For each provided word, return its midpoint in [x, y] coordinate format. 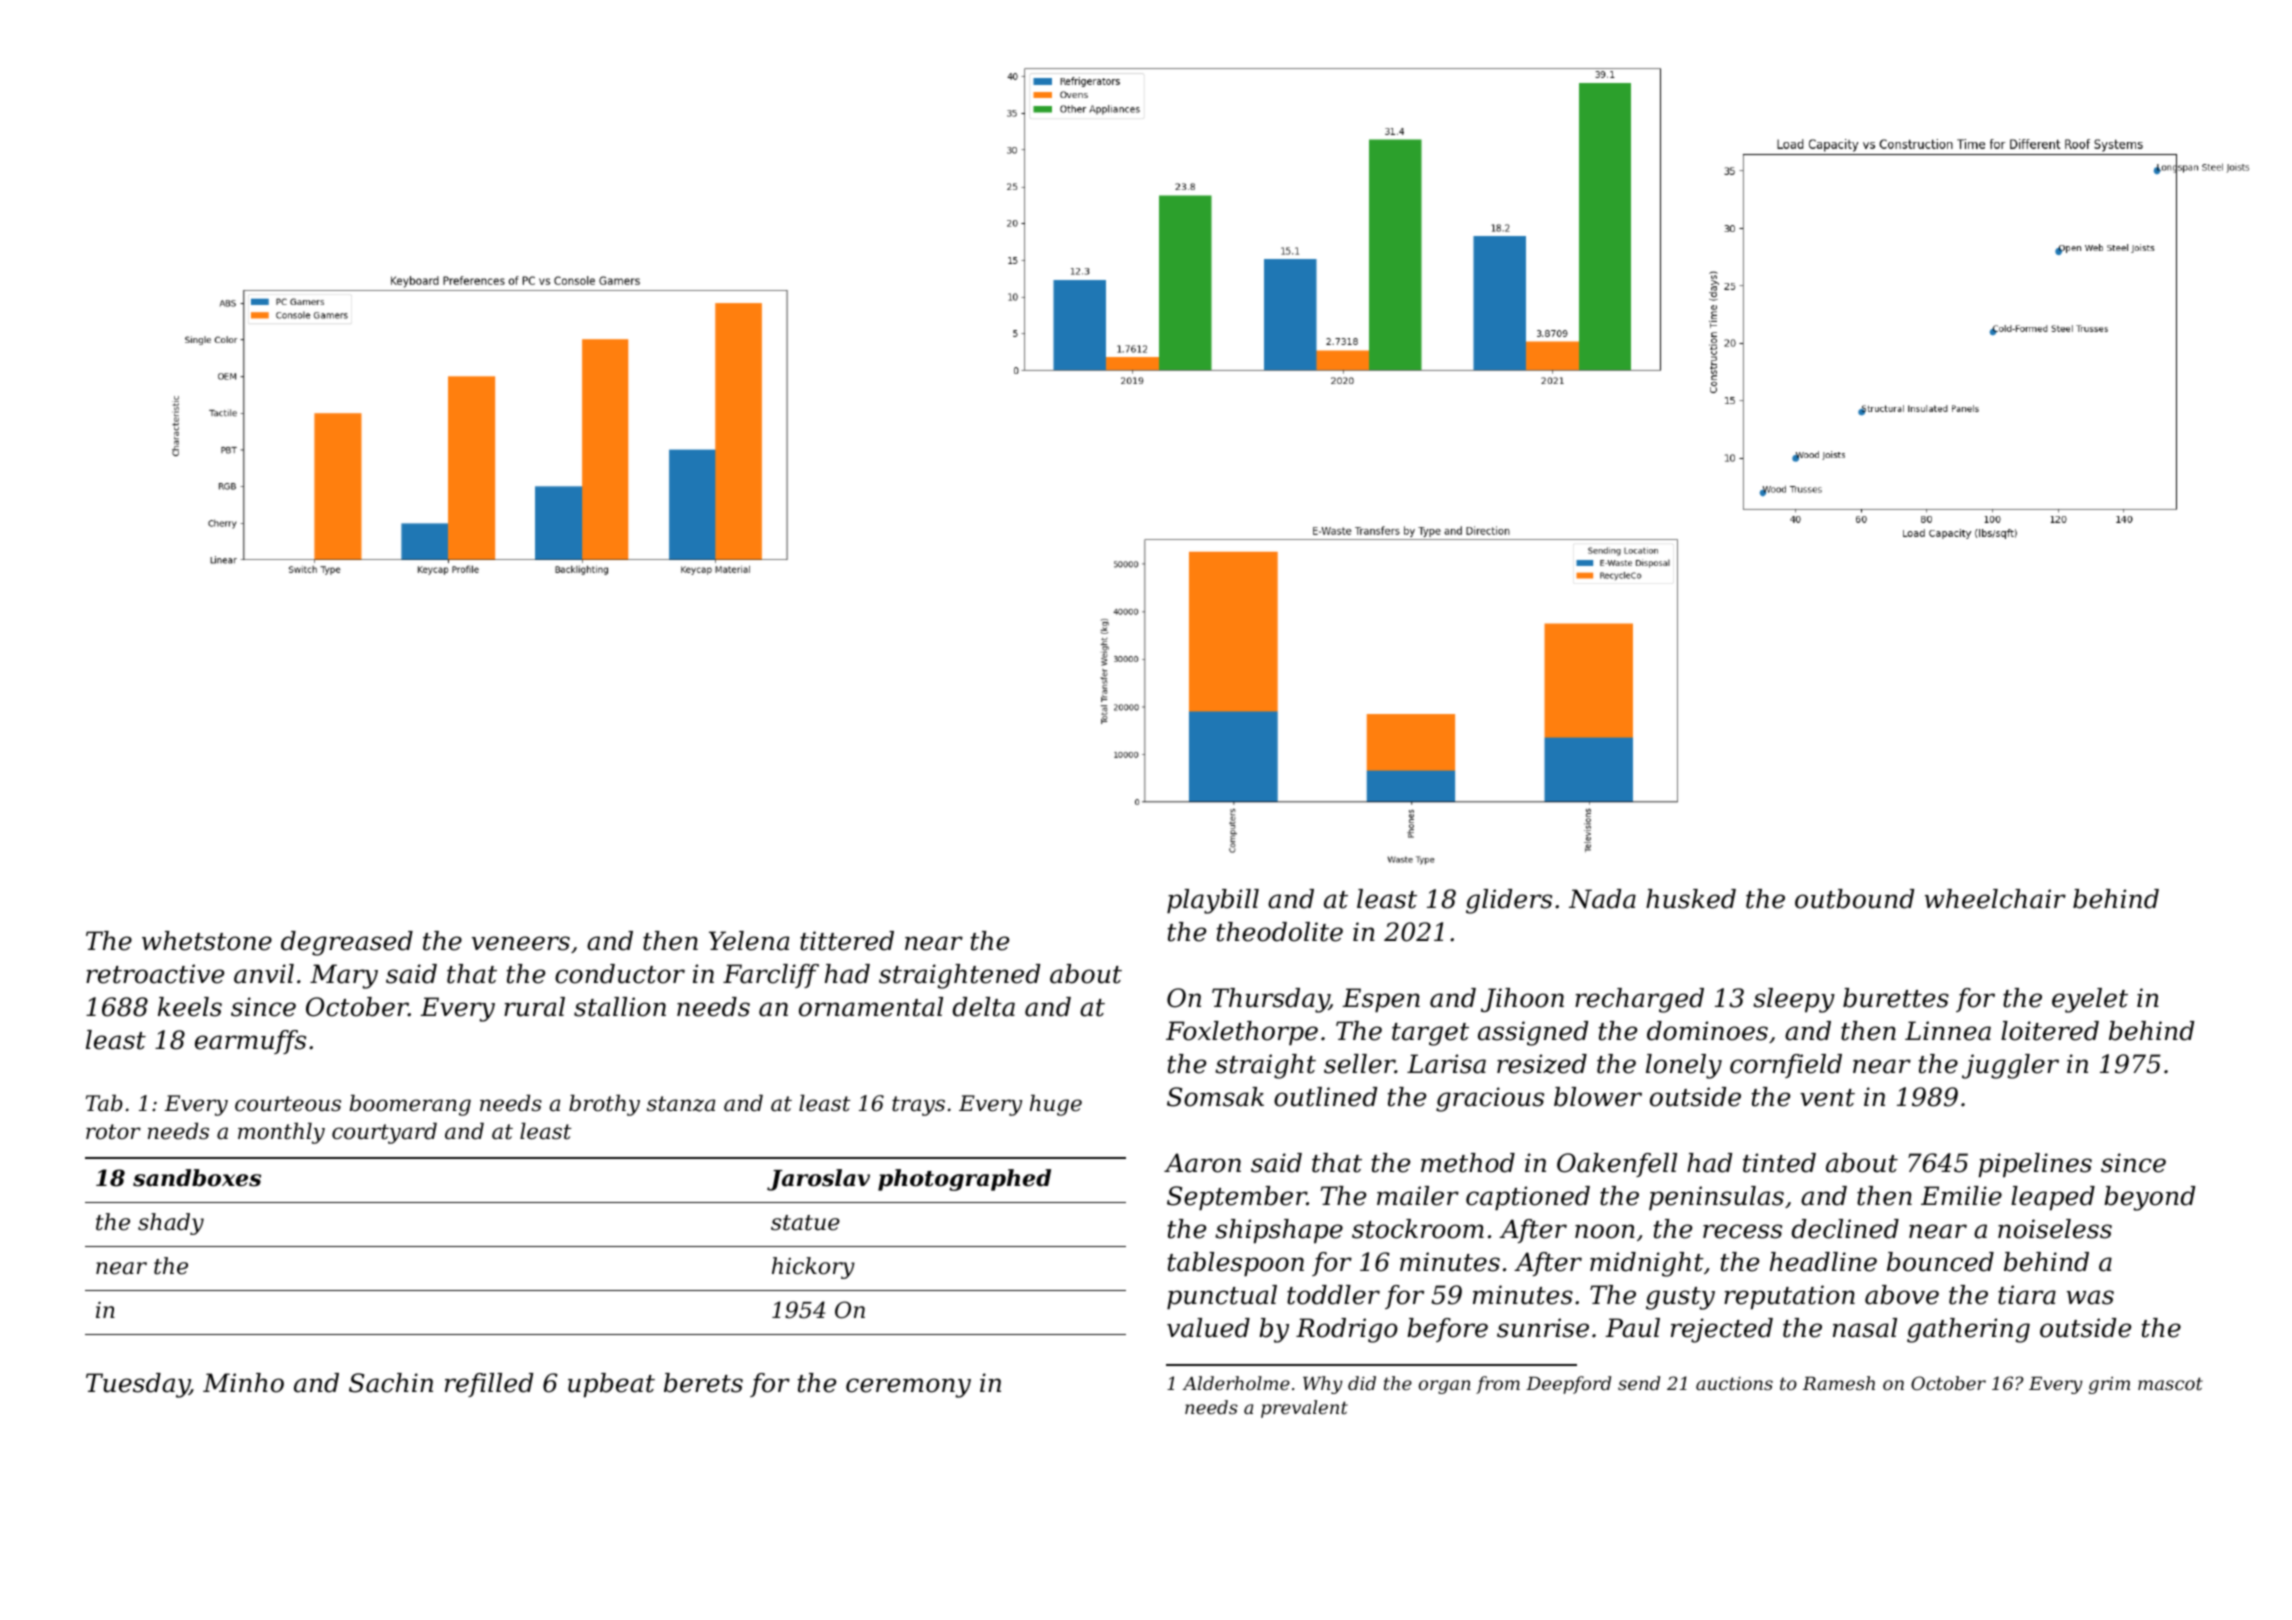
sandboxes [197, 1178]
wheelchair [1995, 899]
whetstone [207, 941]
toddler [1333, 1295]
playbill [1213, 901]
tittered [847, 941]
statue [805, 1223]
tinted [1779, 1163]
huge [1056, 1105]
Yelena [749, 941]
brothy [604, 1105]
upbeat [611, 1385]
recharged [1639, 1000]
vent [1827, 1098]
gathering [1968, 1330]
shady [171, 1224]
